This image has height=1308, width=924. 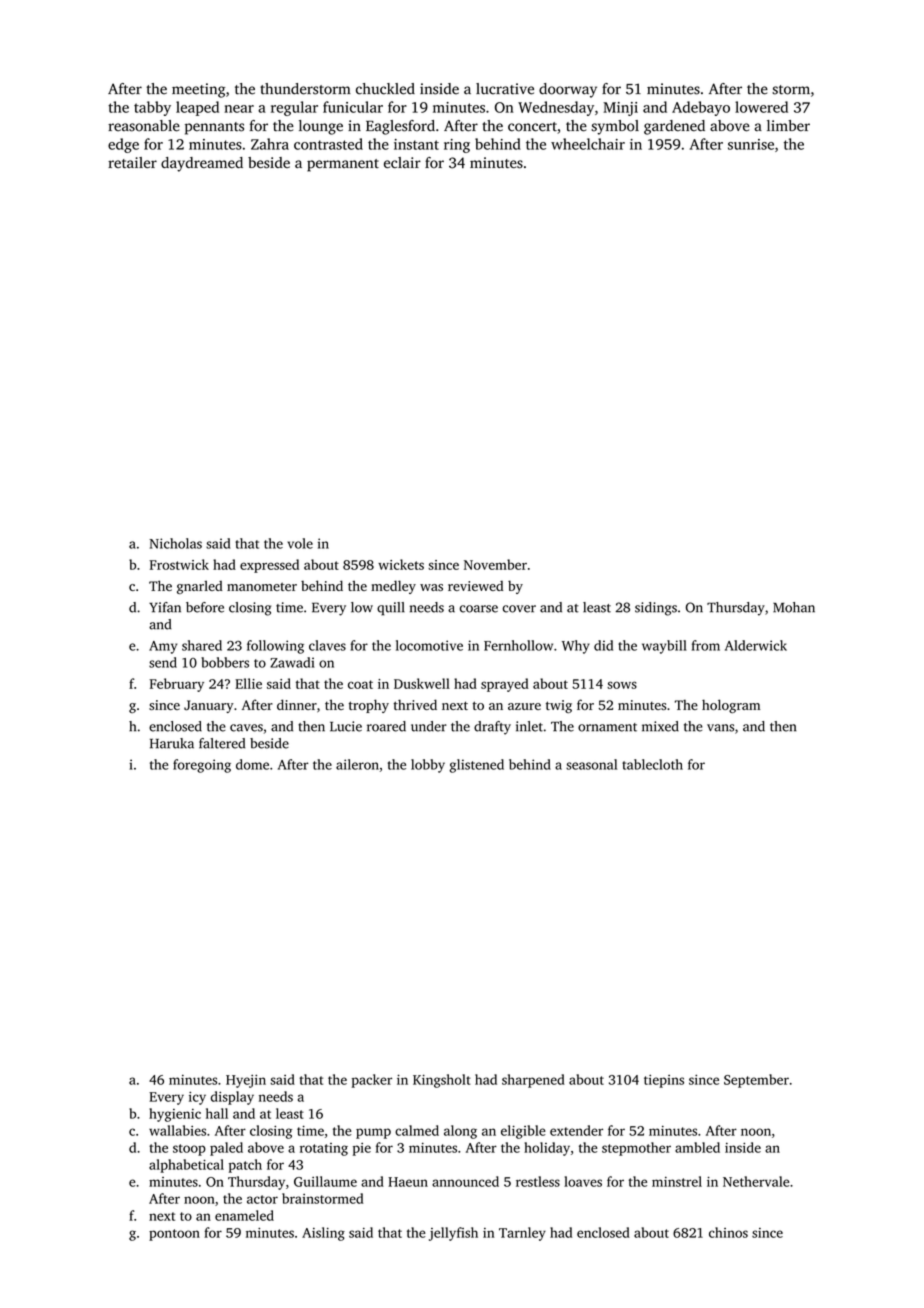 What do you see at coordinates (186, 1166) in the image?
I see `alphabetical` at bounding box center [186, 1166].
